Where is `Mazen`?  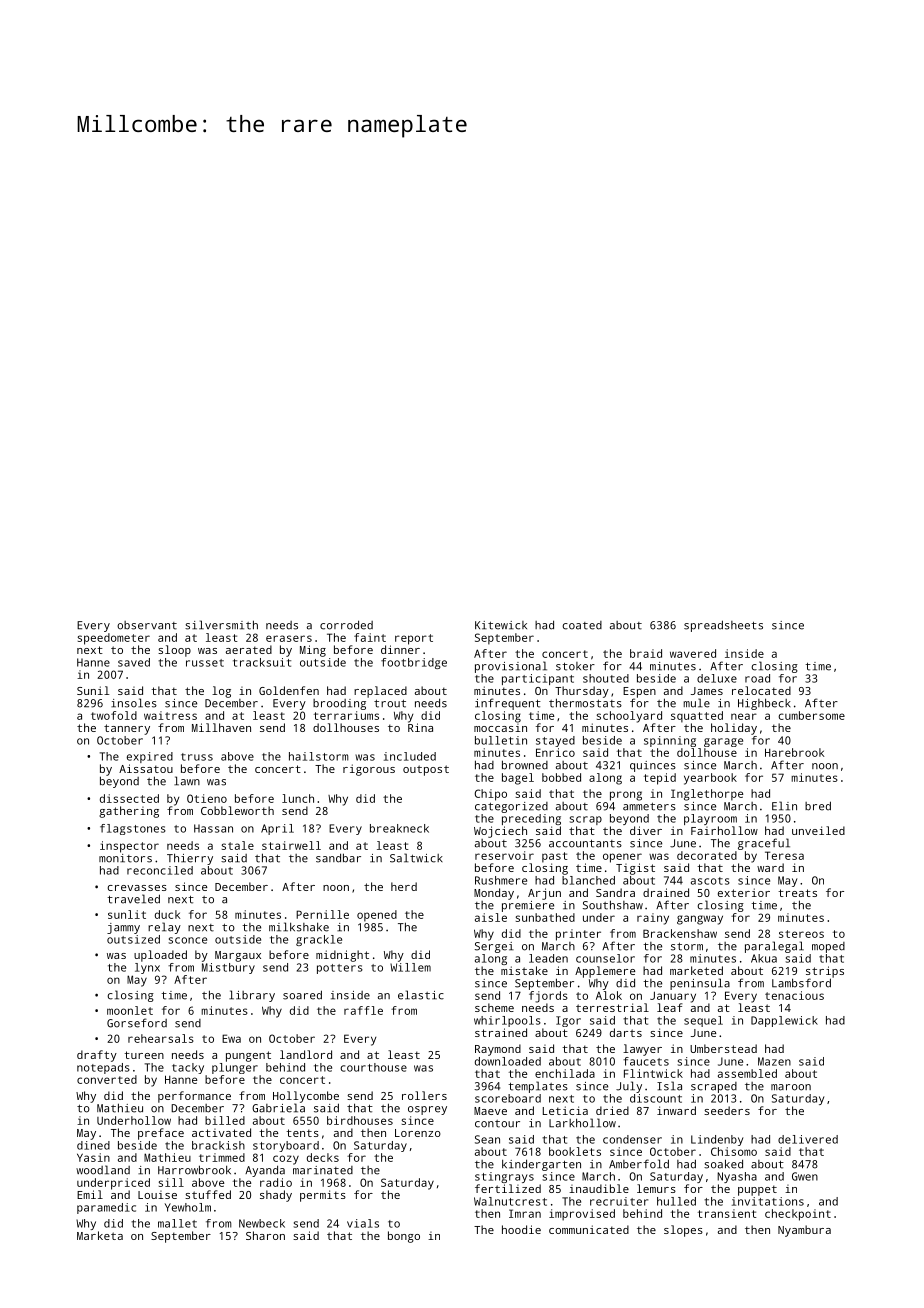
Mazen is located at coordinates (774, 1061).
